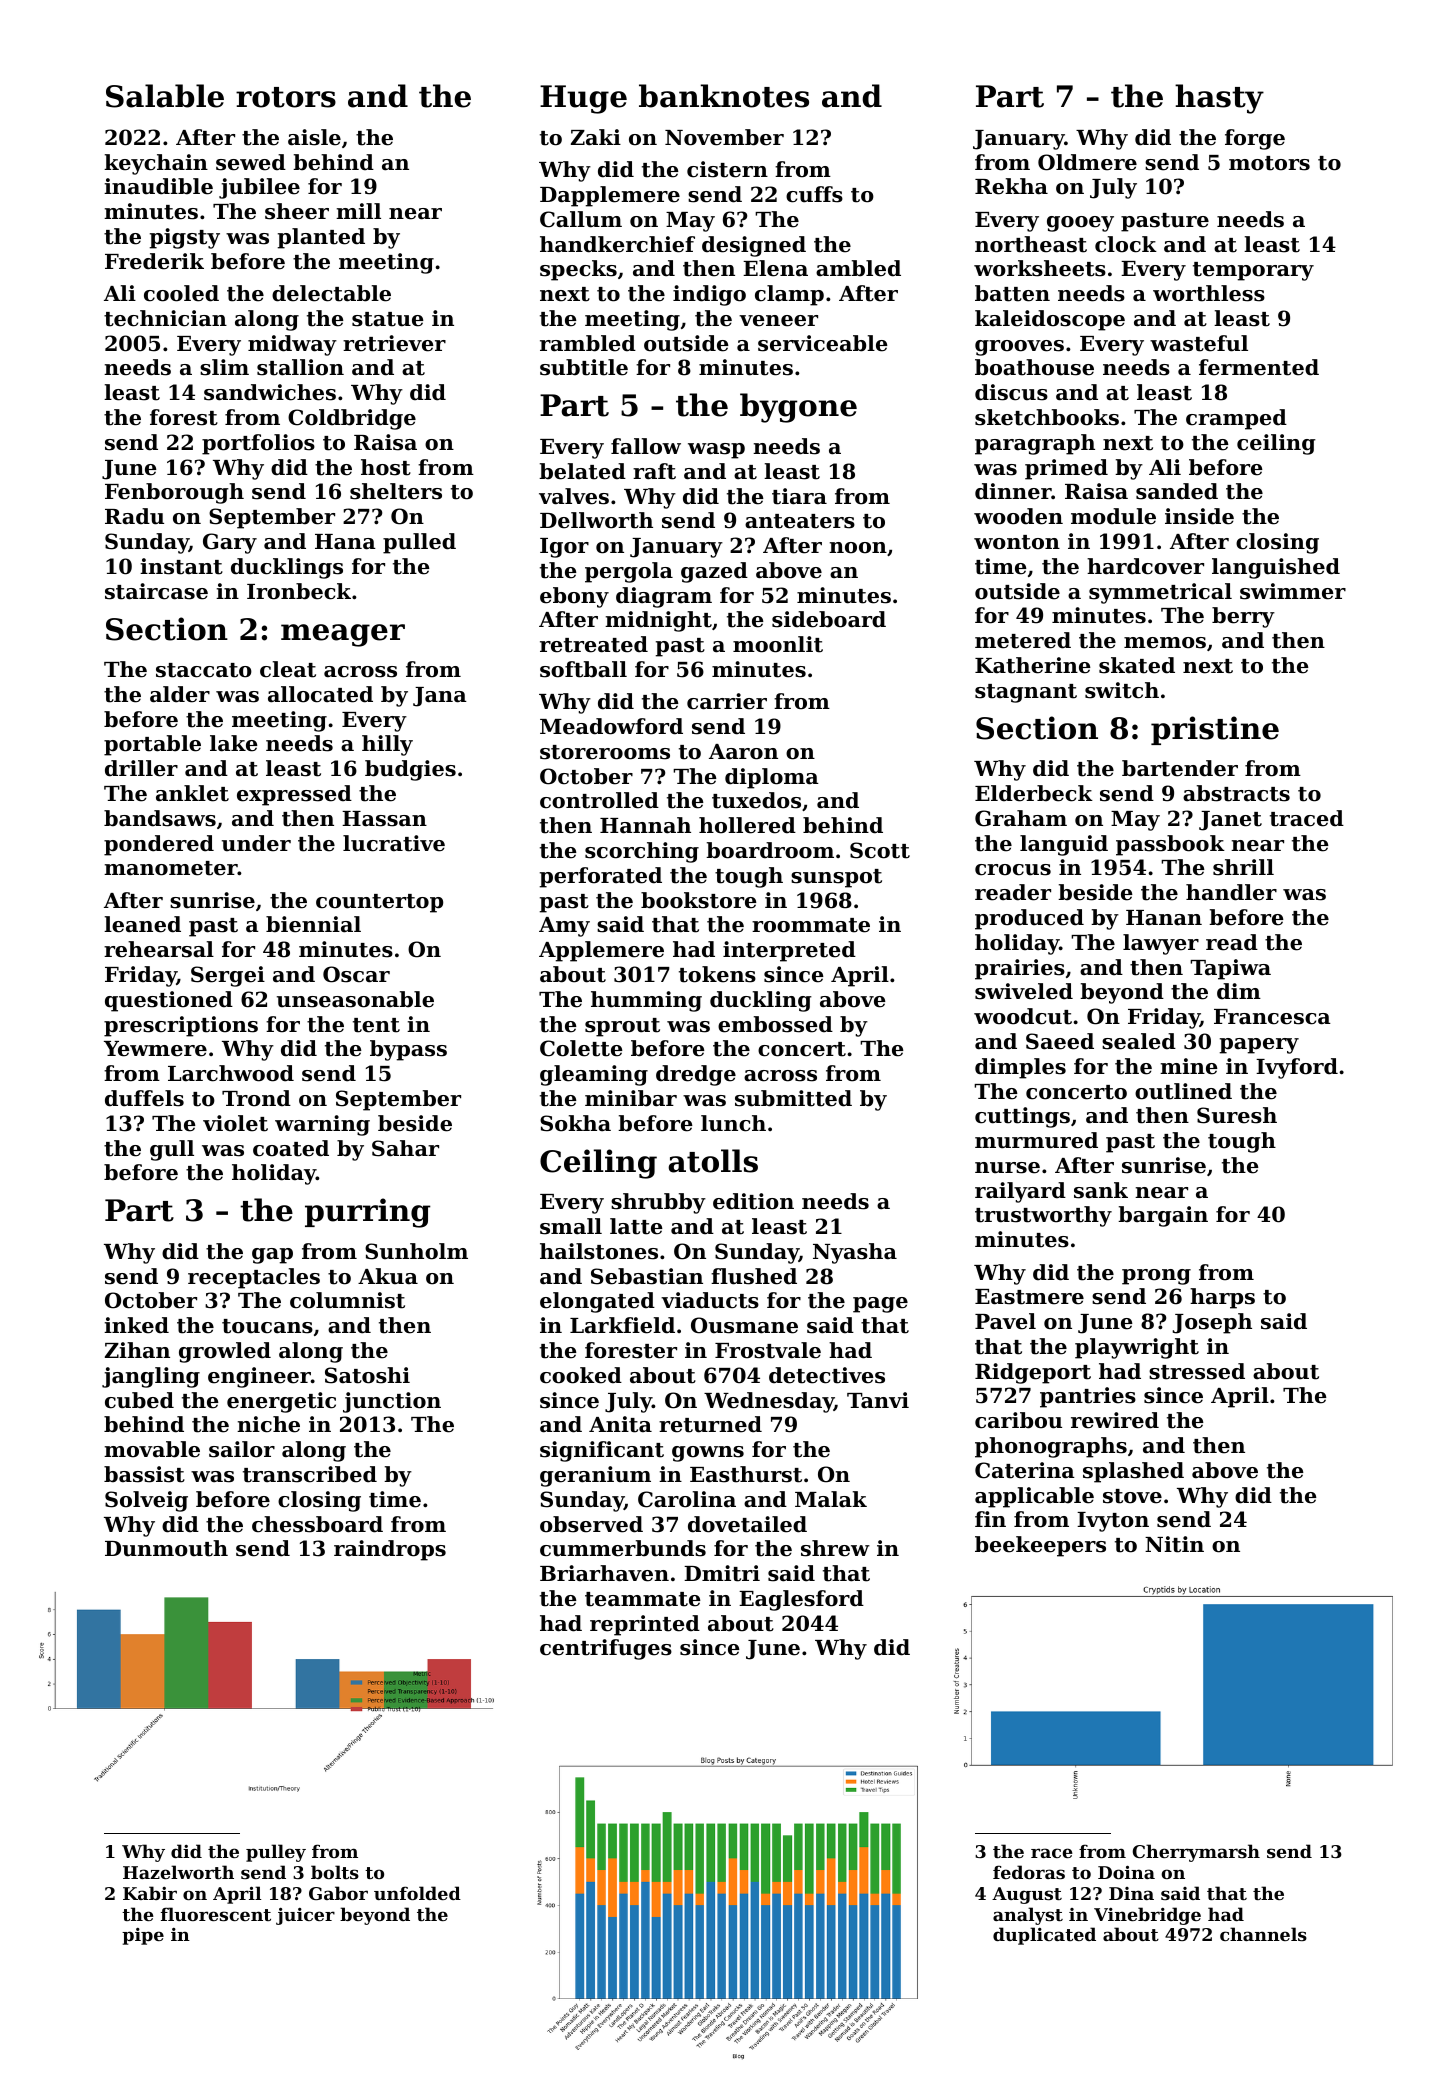 This screenshot has width=1450, height=2100. I want to click on specks, so click(578, 270).
